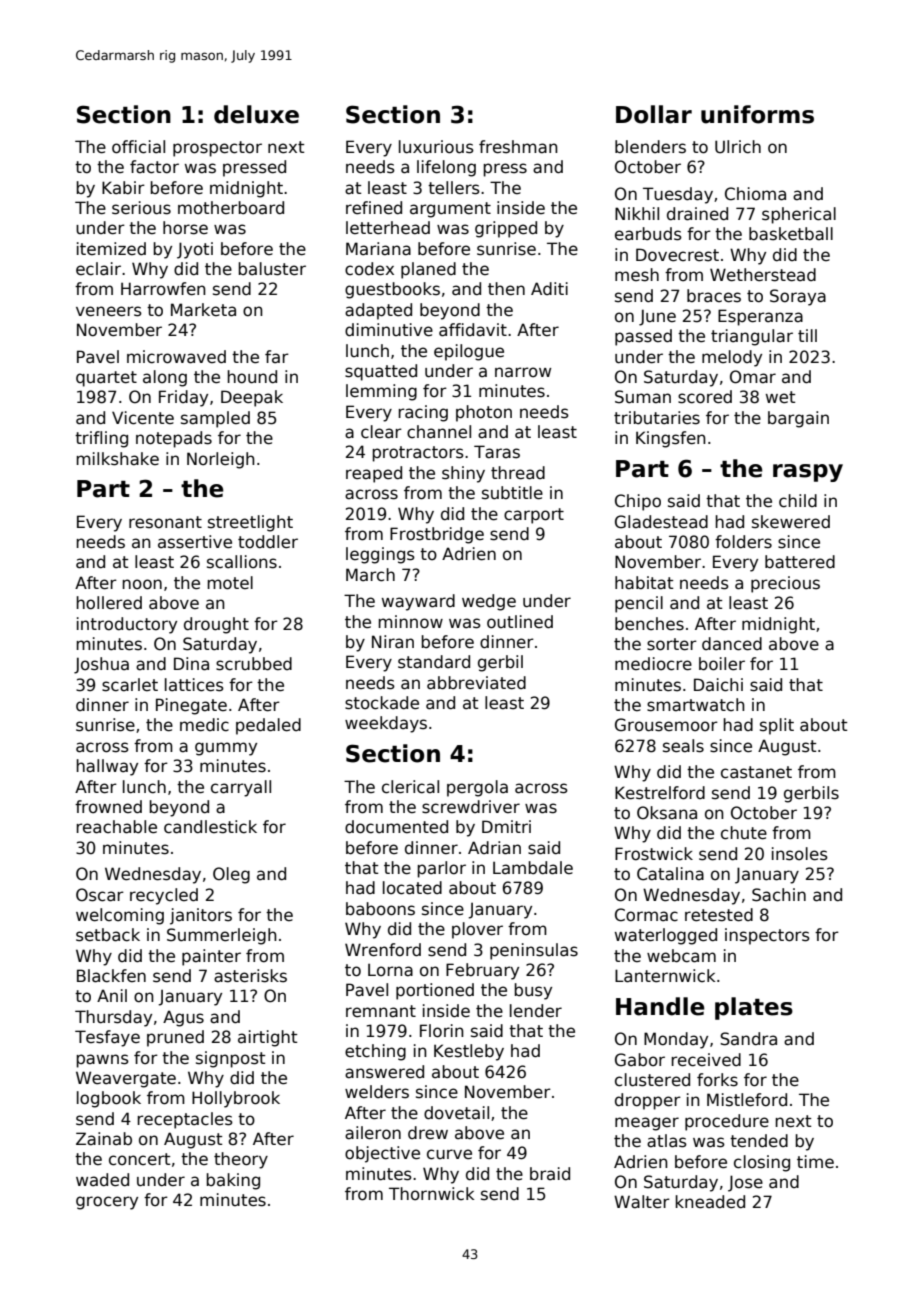 This screenshot has width=924, height=1308. What do you see at coordinates (380, 909) in the screenshot?
I see `baboons` at bounding box center [380, 909].
